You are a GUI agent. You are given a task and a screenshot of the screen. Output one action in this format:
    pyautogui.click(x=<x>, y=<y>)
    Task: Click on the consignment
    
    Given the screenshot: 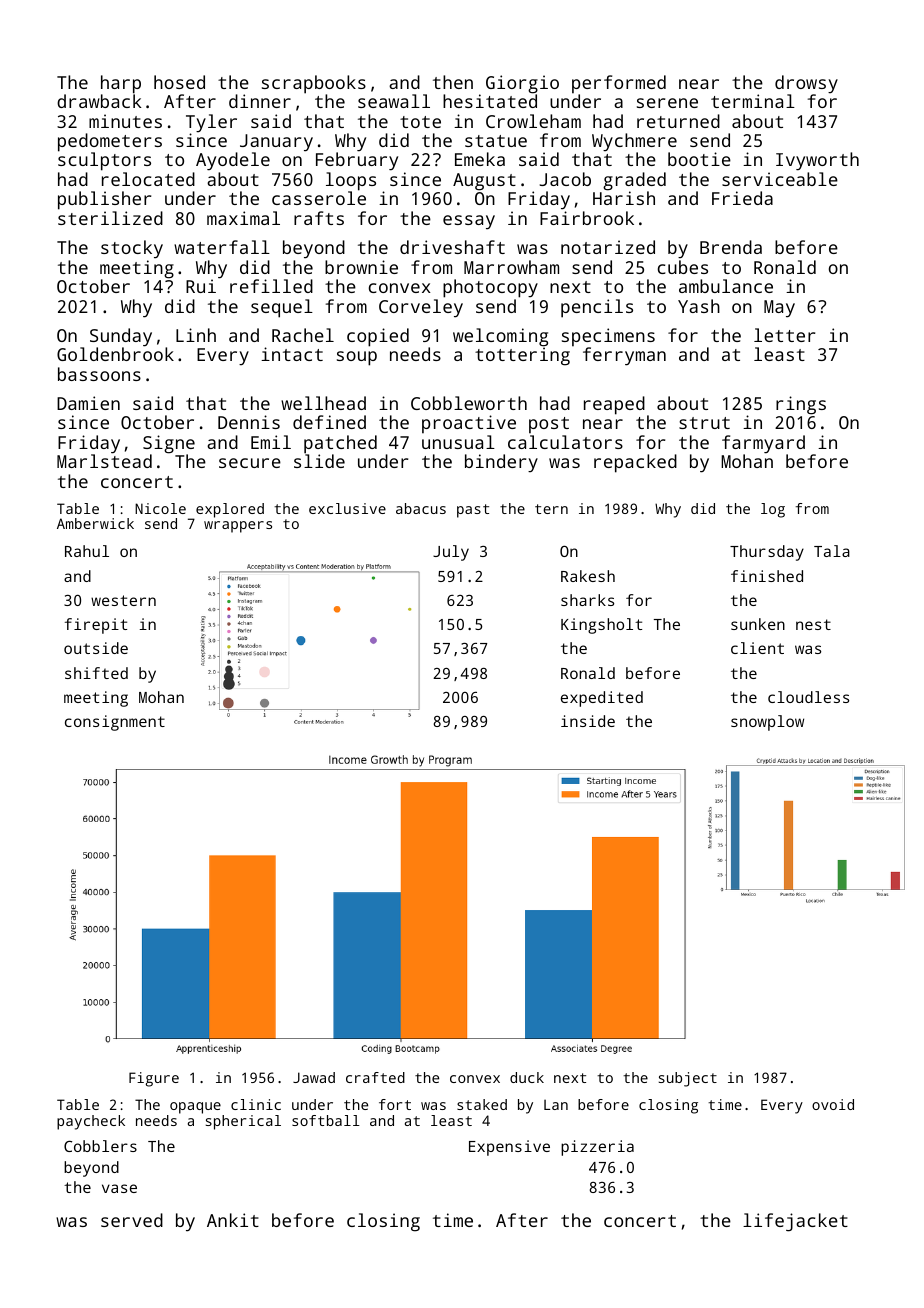 What is the action you would take?
    pyautogui.click(x=115, y=723)
